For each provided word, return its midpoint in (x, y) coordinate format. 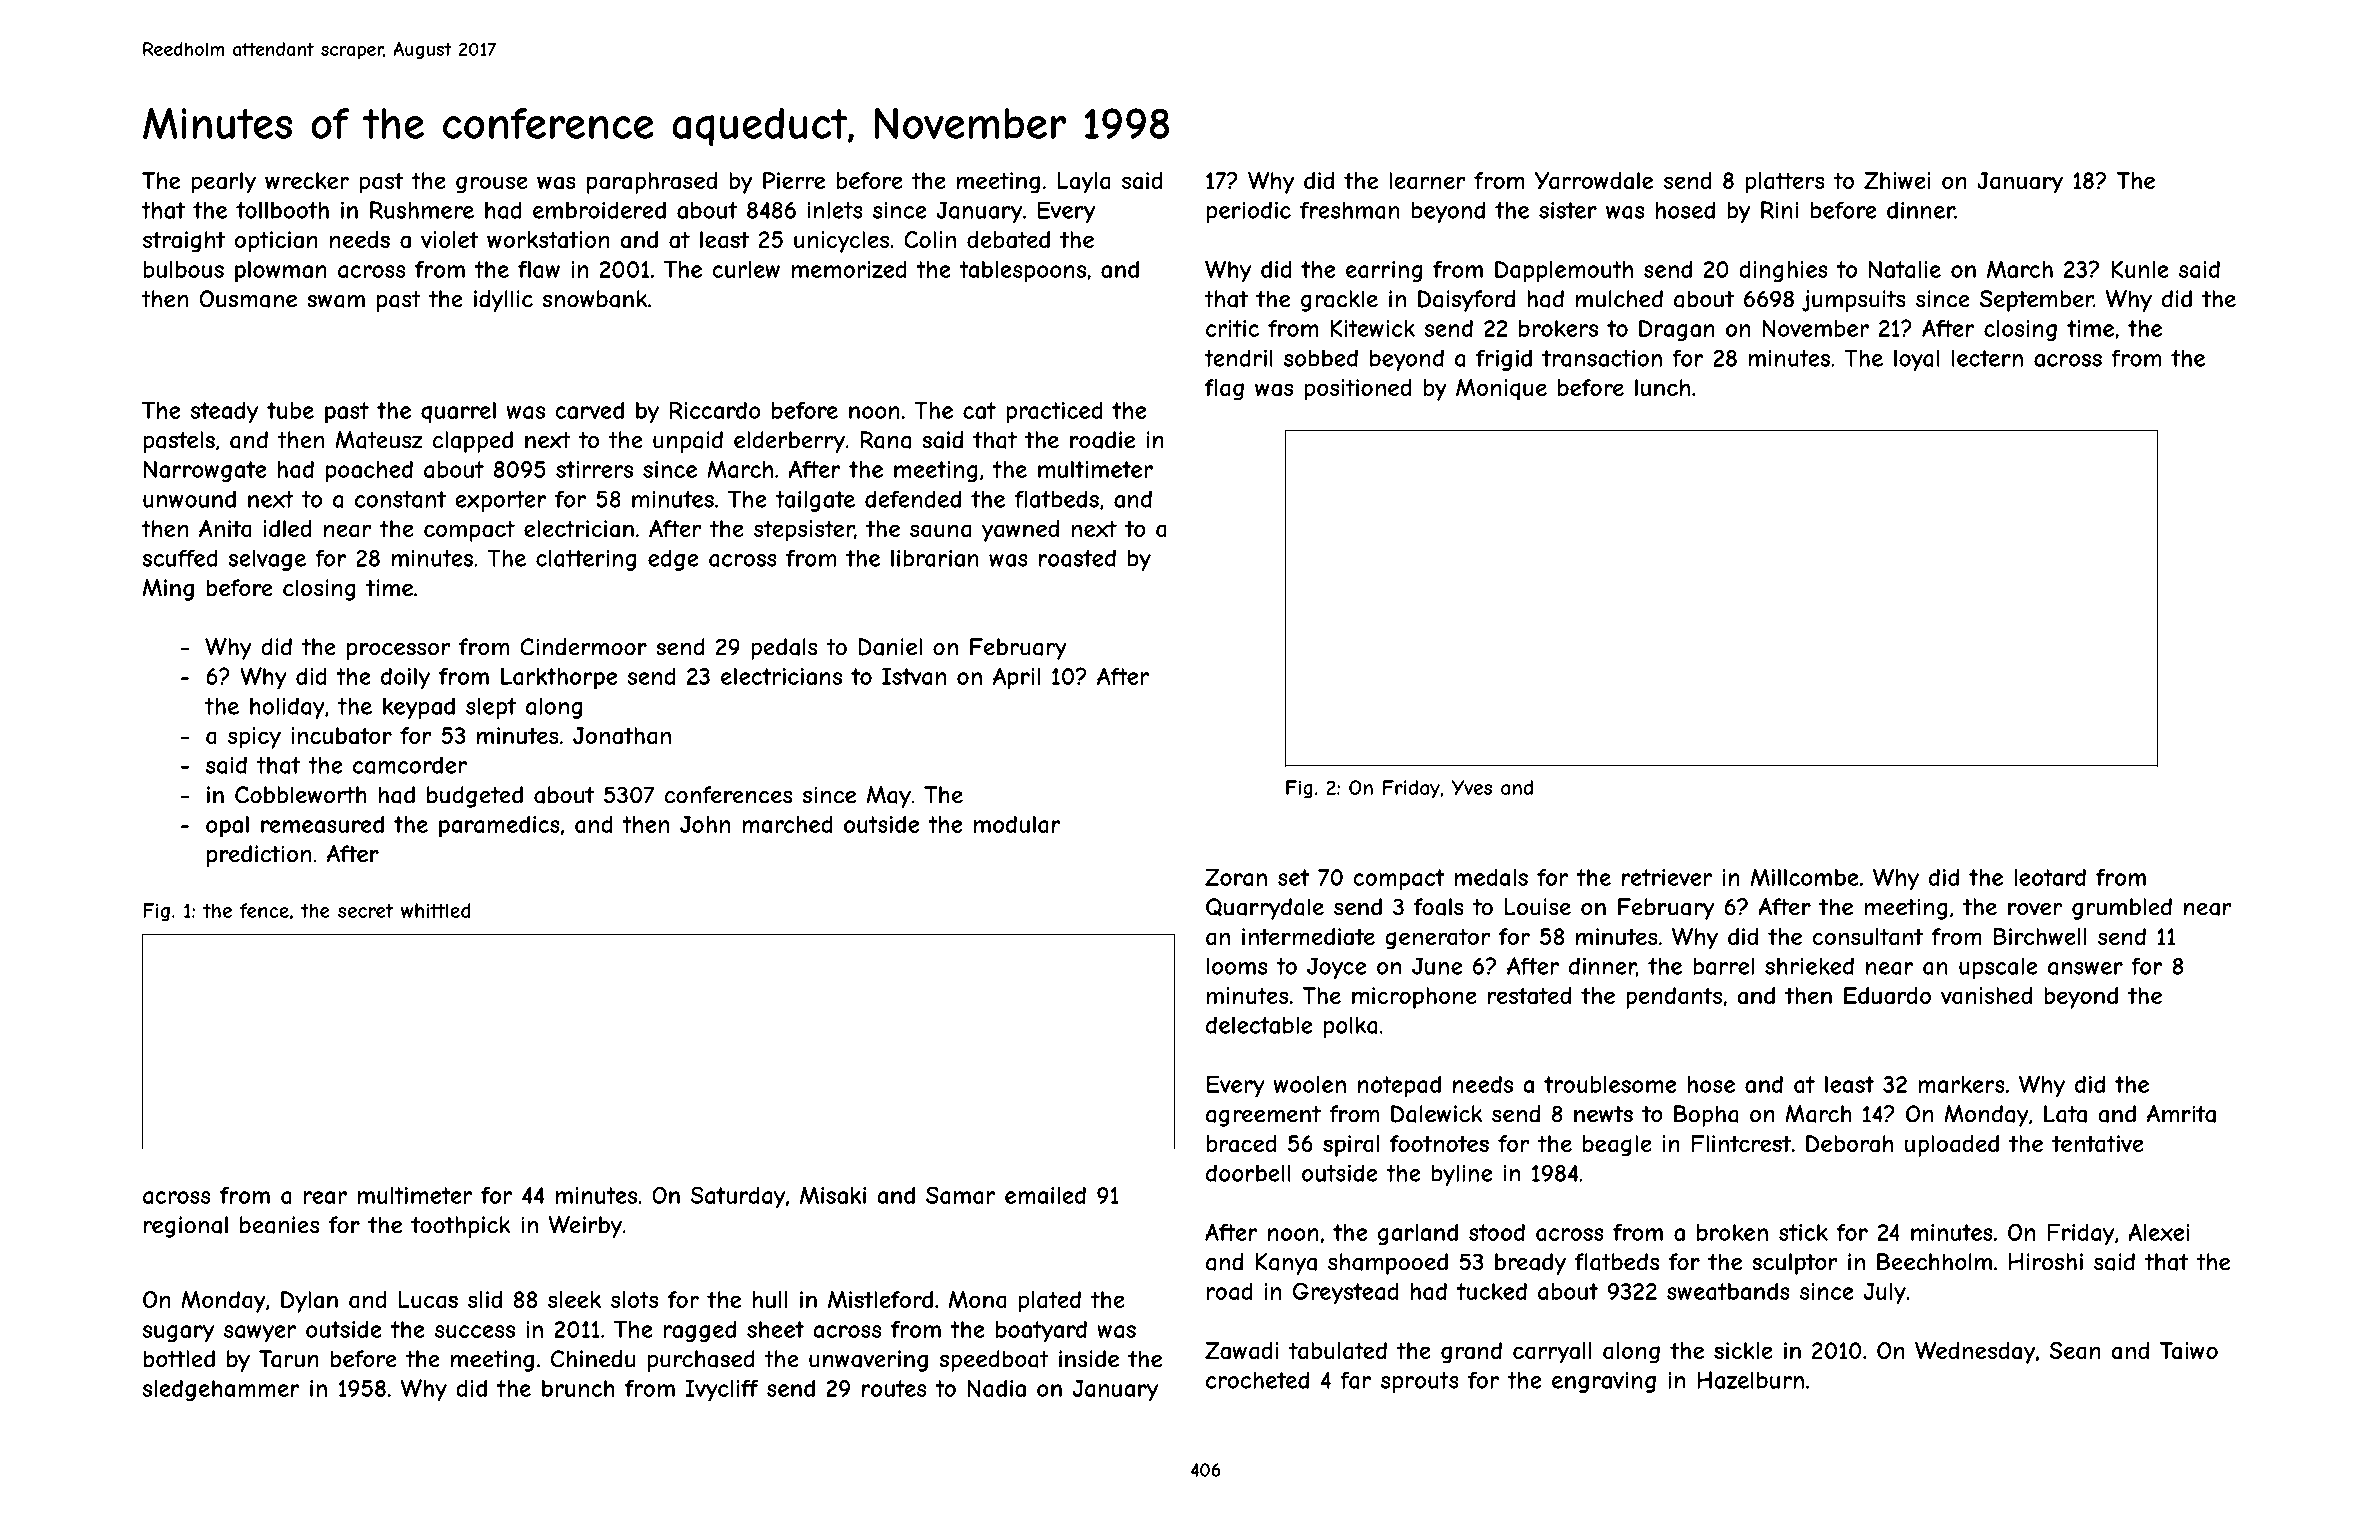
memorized (849, 269)
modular (1017, 824)
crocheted (1257, 1380)
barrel (1723, 966)
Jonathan (622, 736)
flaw (539, 269)
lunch (1662, 387)
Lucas (428, 1300)
